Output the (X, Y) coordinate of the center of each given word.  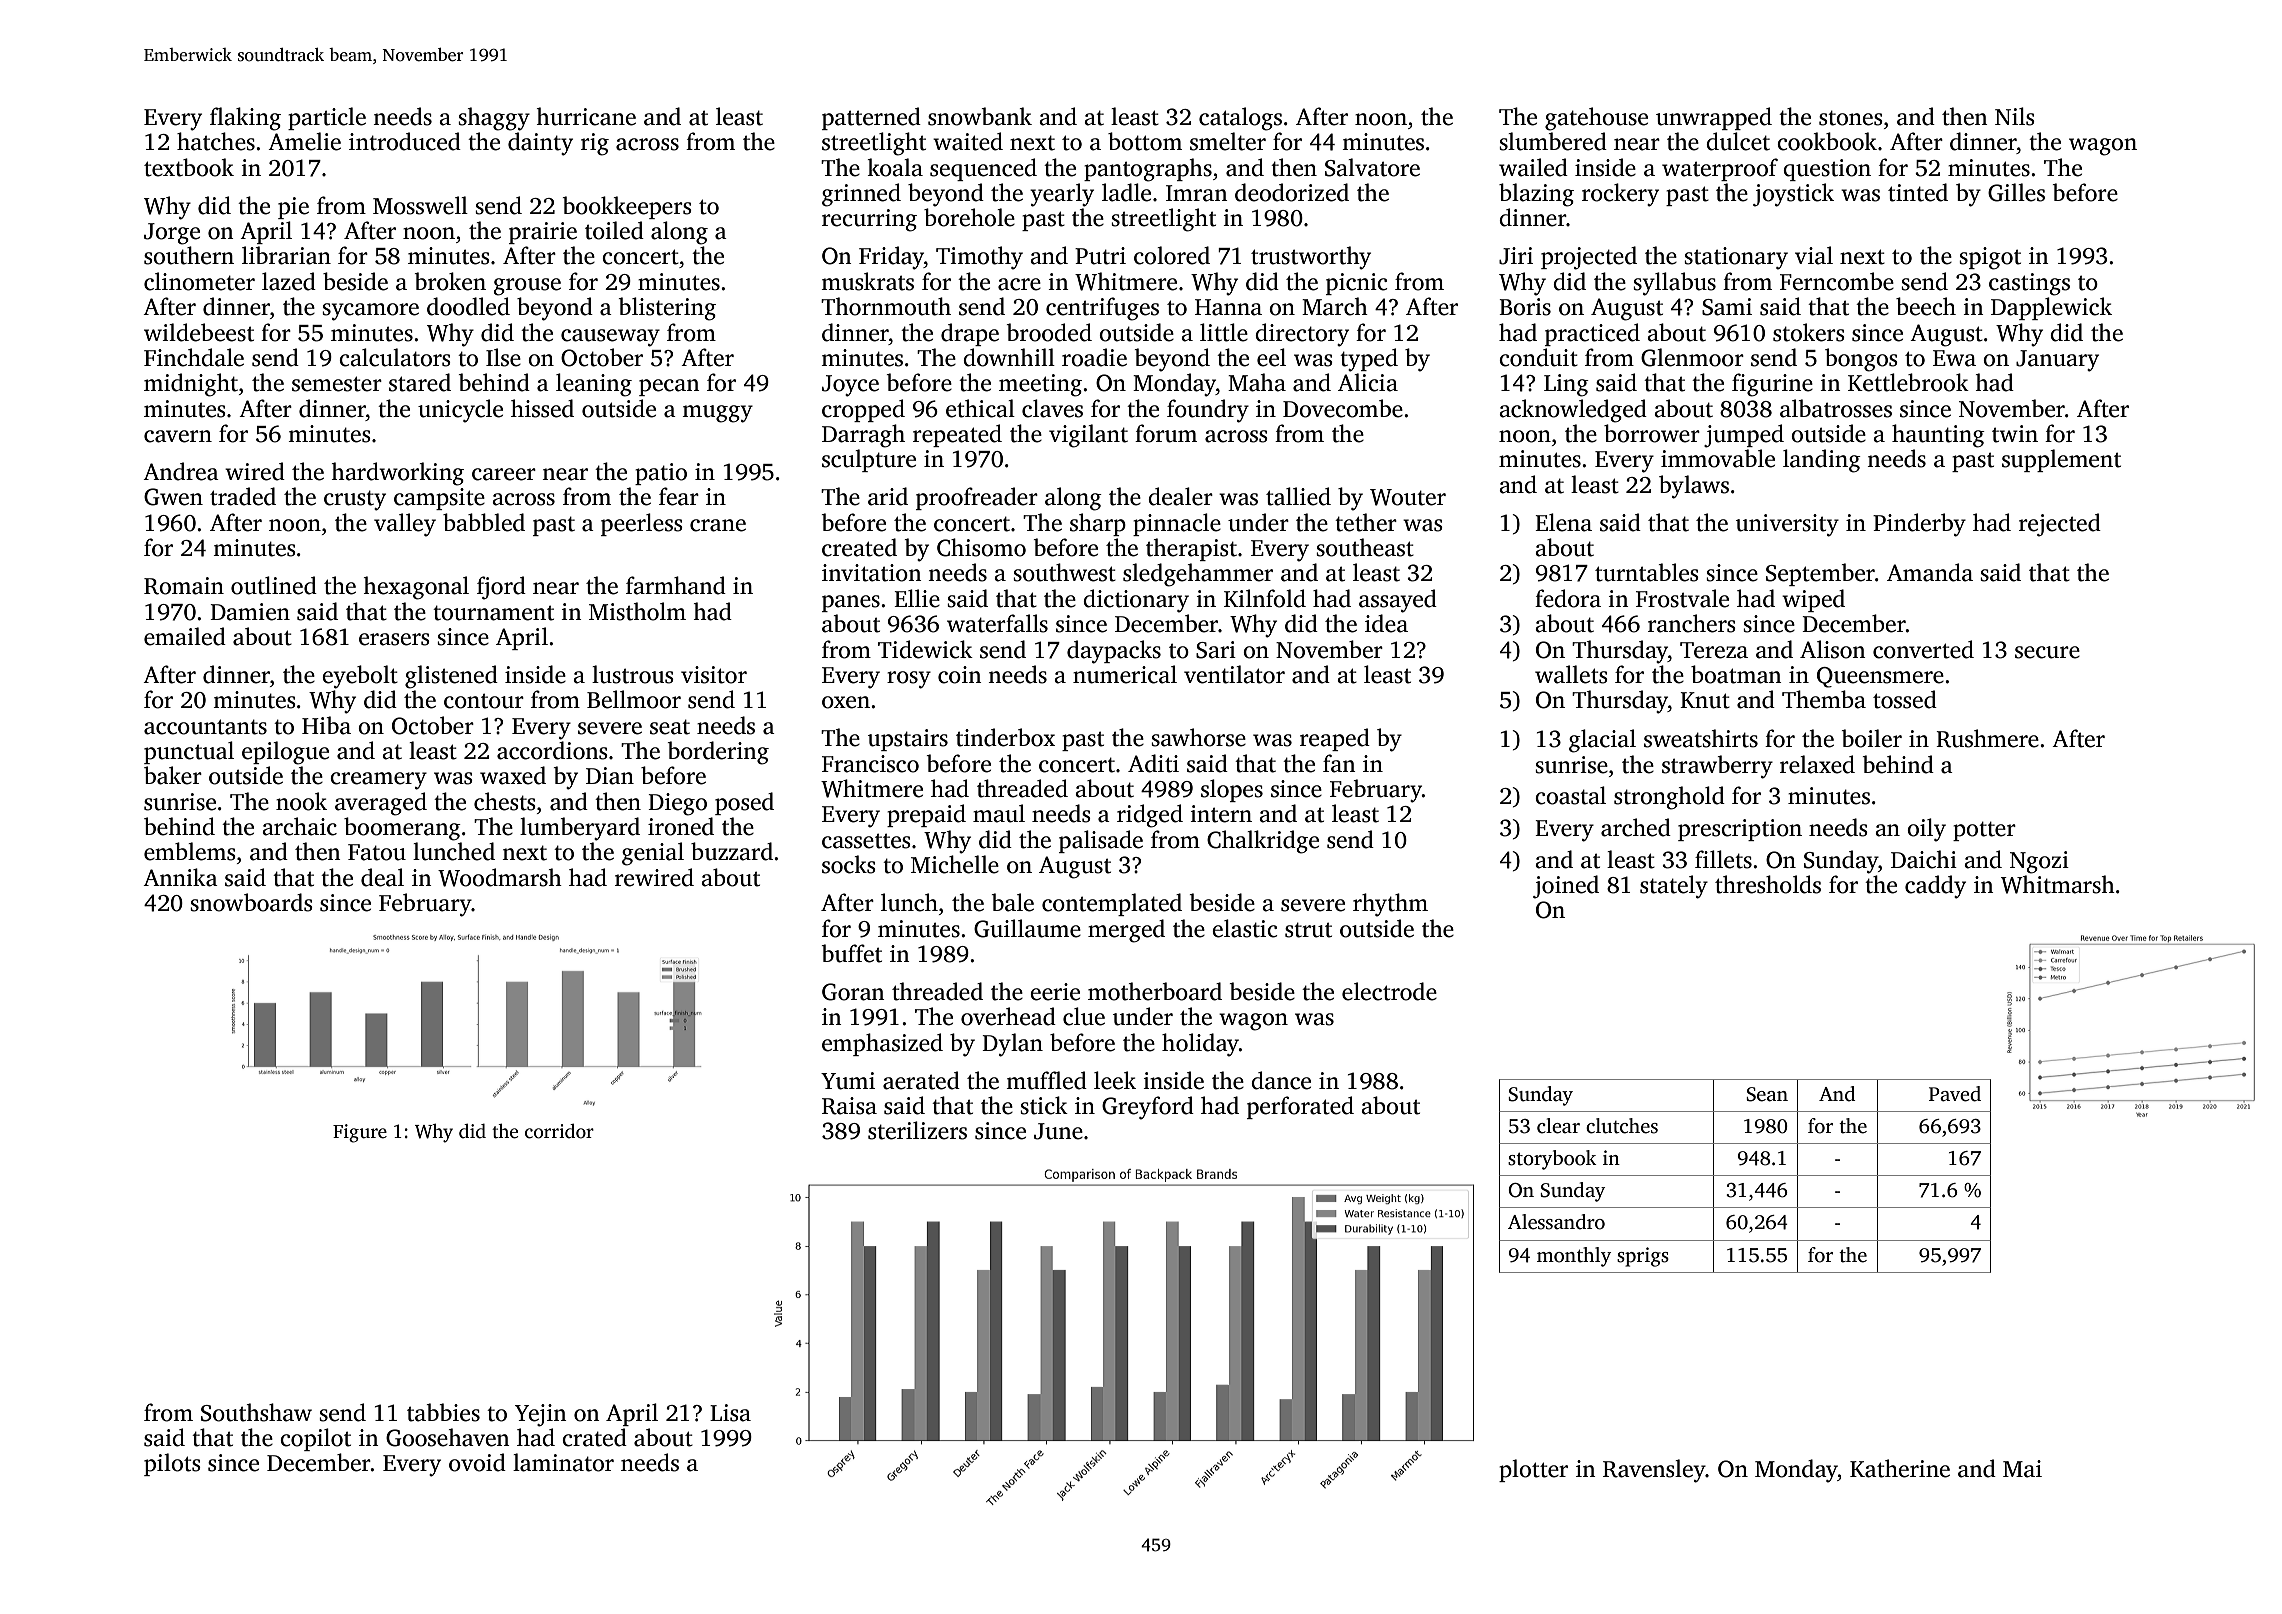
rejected (2060, 525)
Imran (1197, 193)
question (1827, 170)
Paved (1955, 1094)
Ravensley (1654, 1471)
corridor (559, 1131)
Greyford (1148, 1108)
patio (661, 474)
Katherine (1900, 1468)
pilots (172, 1464)
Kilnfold (1265, 598)
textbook (189, 167)
